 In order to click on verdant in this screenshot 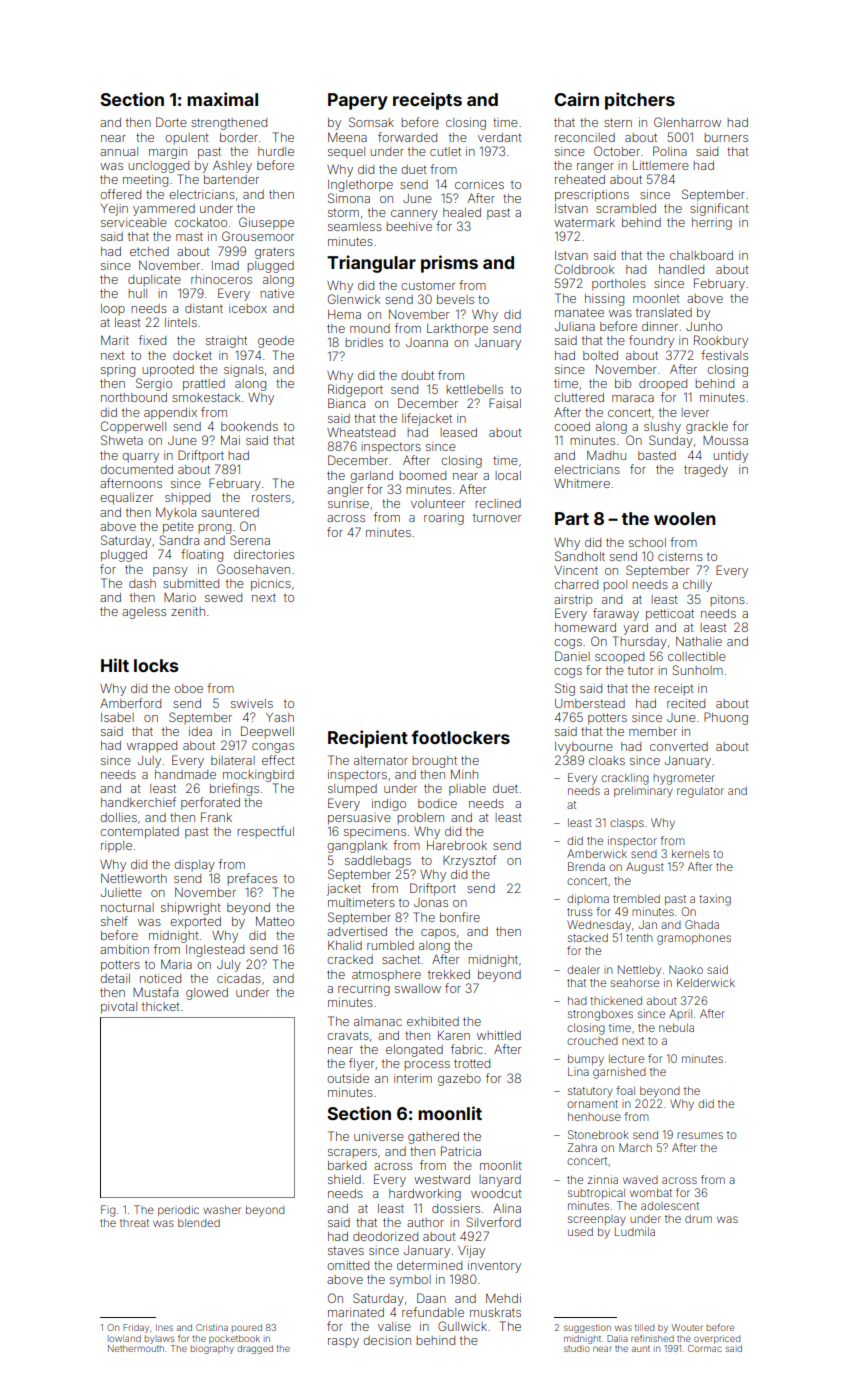, I will do `click(500, 137)`.
